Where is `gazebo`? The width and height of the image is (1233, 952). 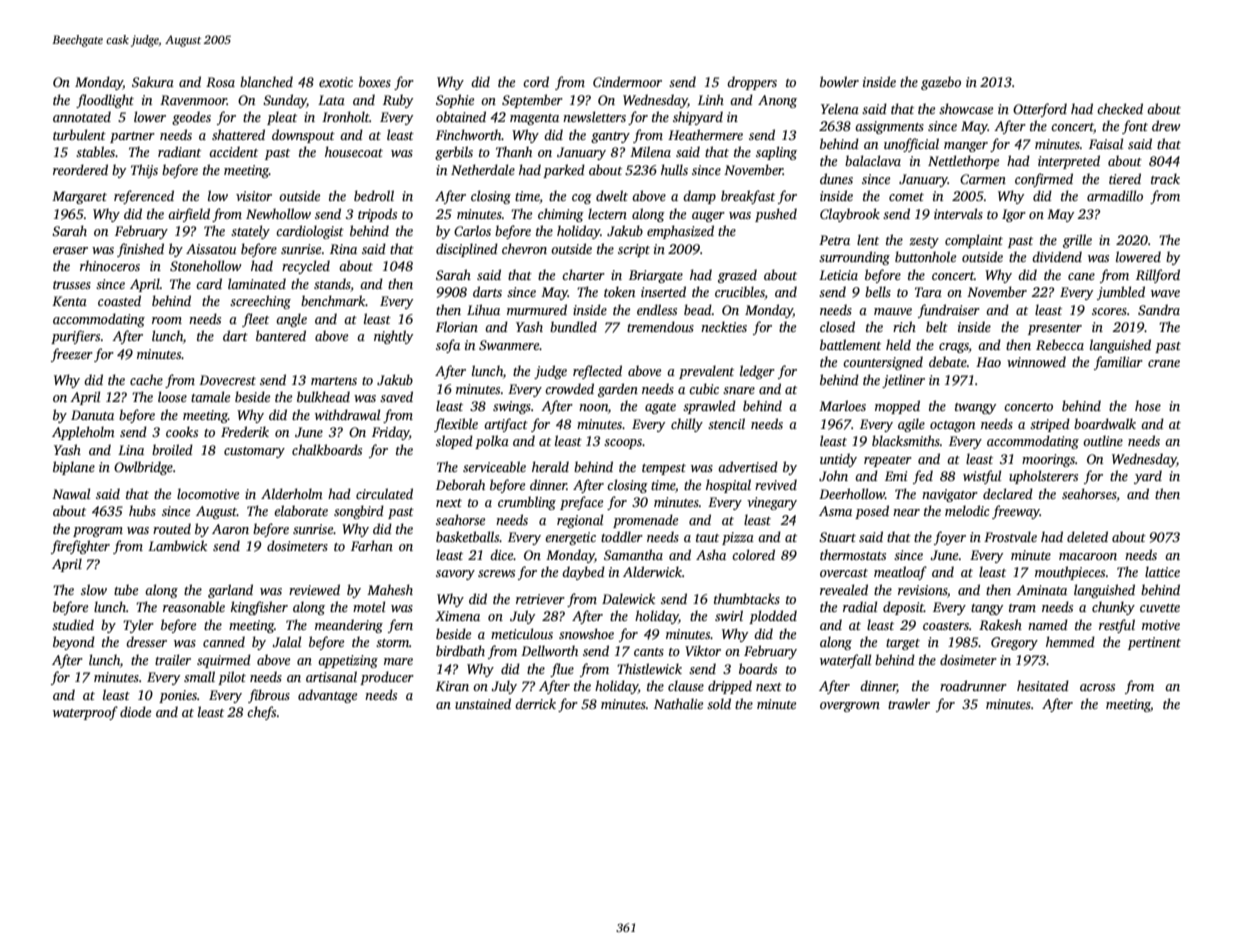
gazebo is located at coordinates (941, 83).
